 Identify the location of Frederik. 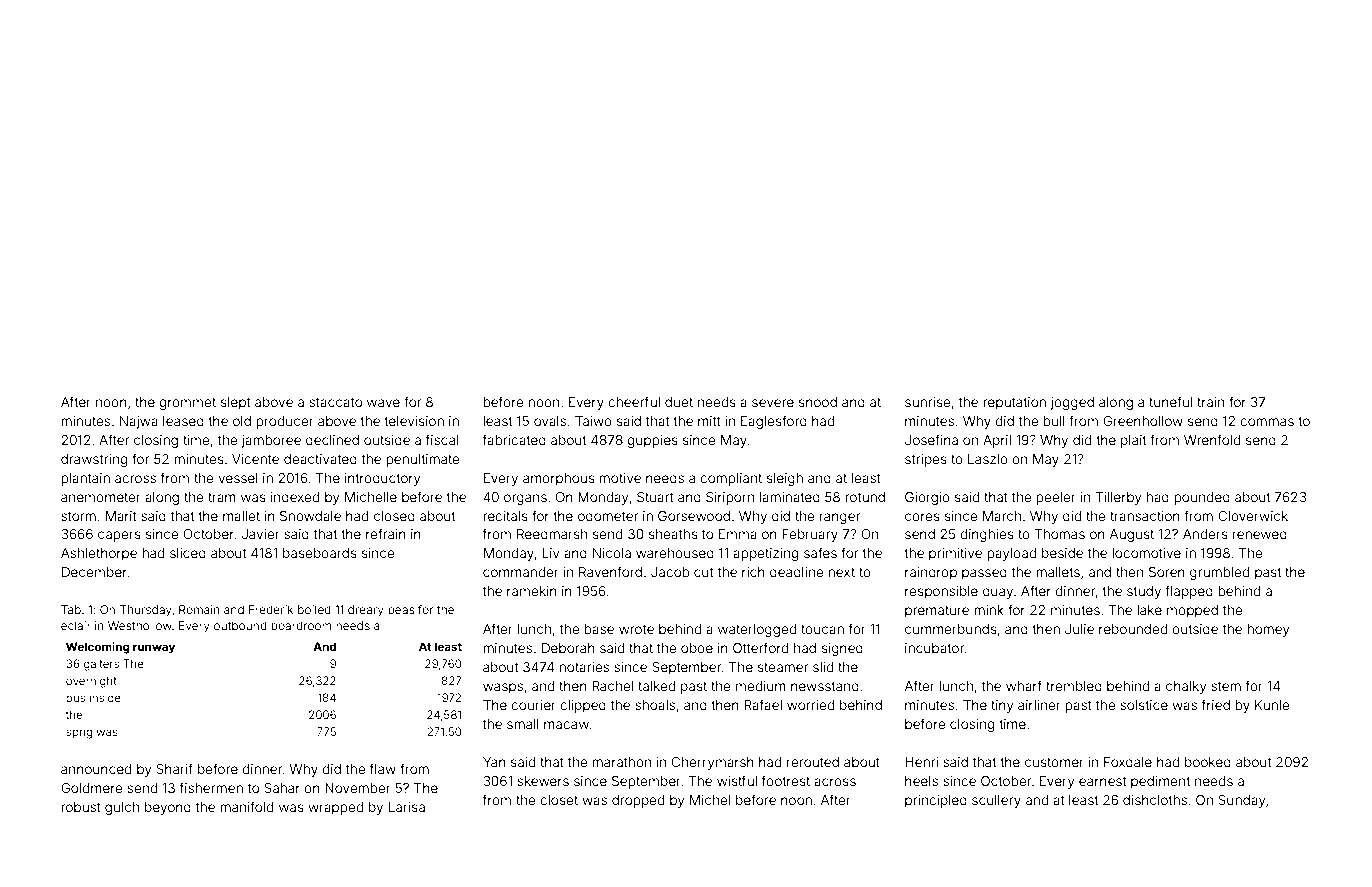
(271, 609).
